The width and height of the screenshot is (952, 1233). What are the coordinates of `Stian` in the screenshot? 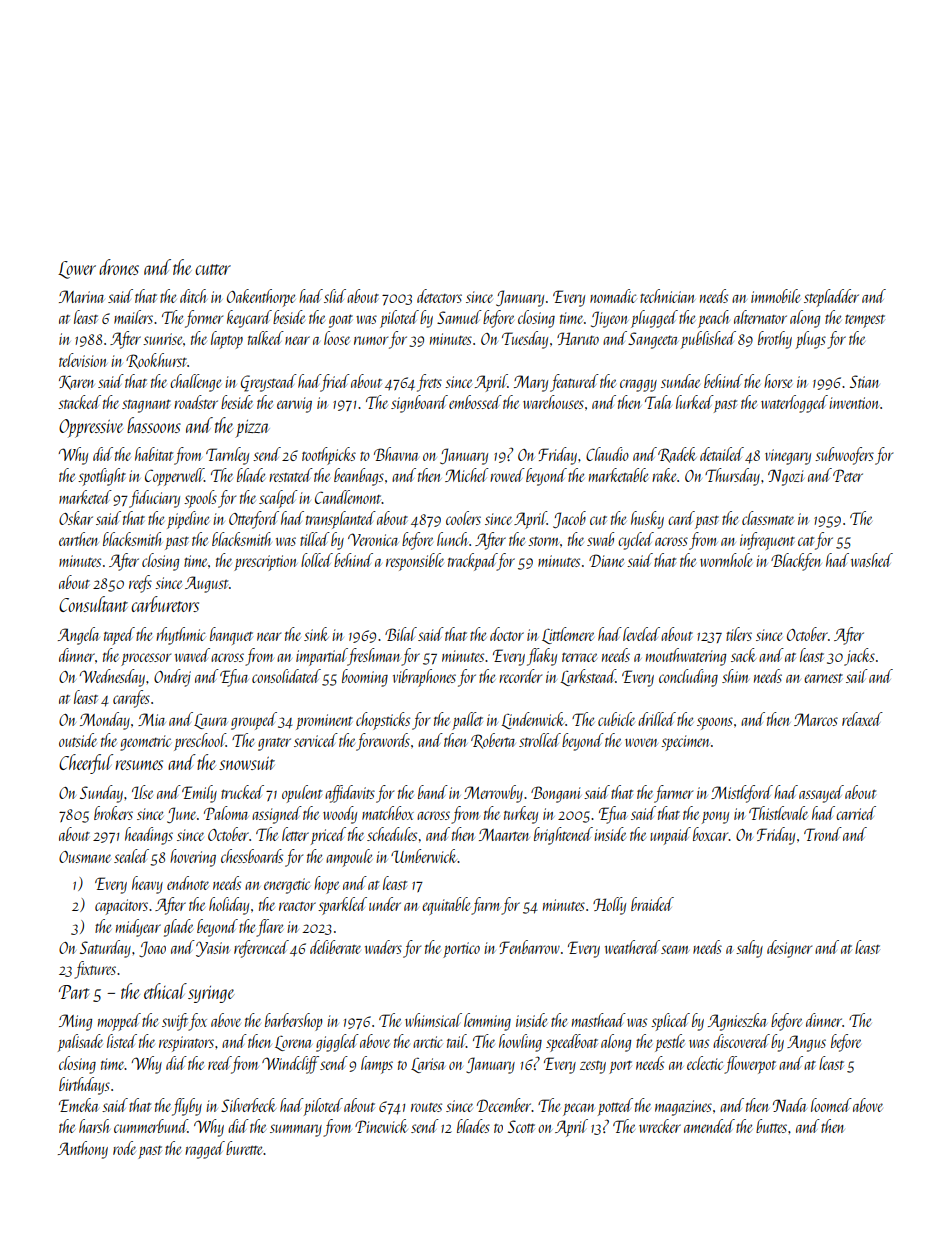 It's located at (864, 381).
